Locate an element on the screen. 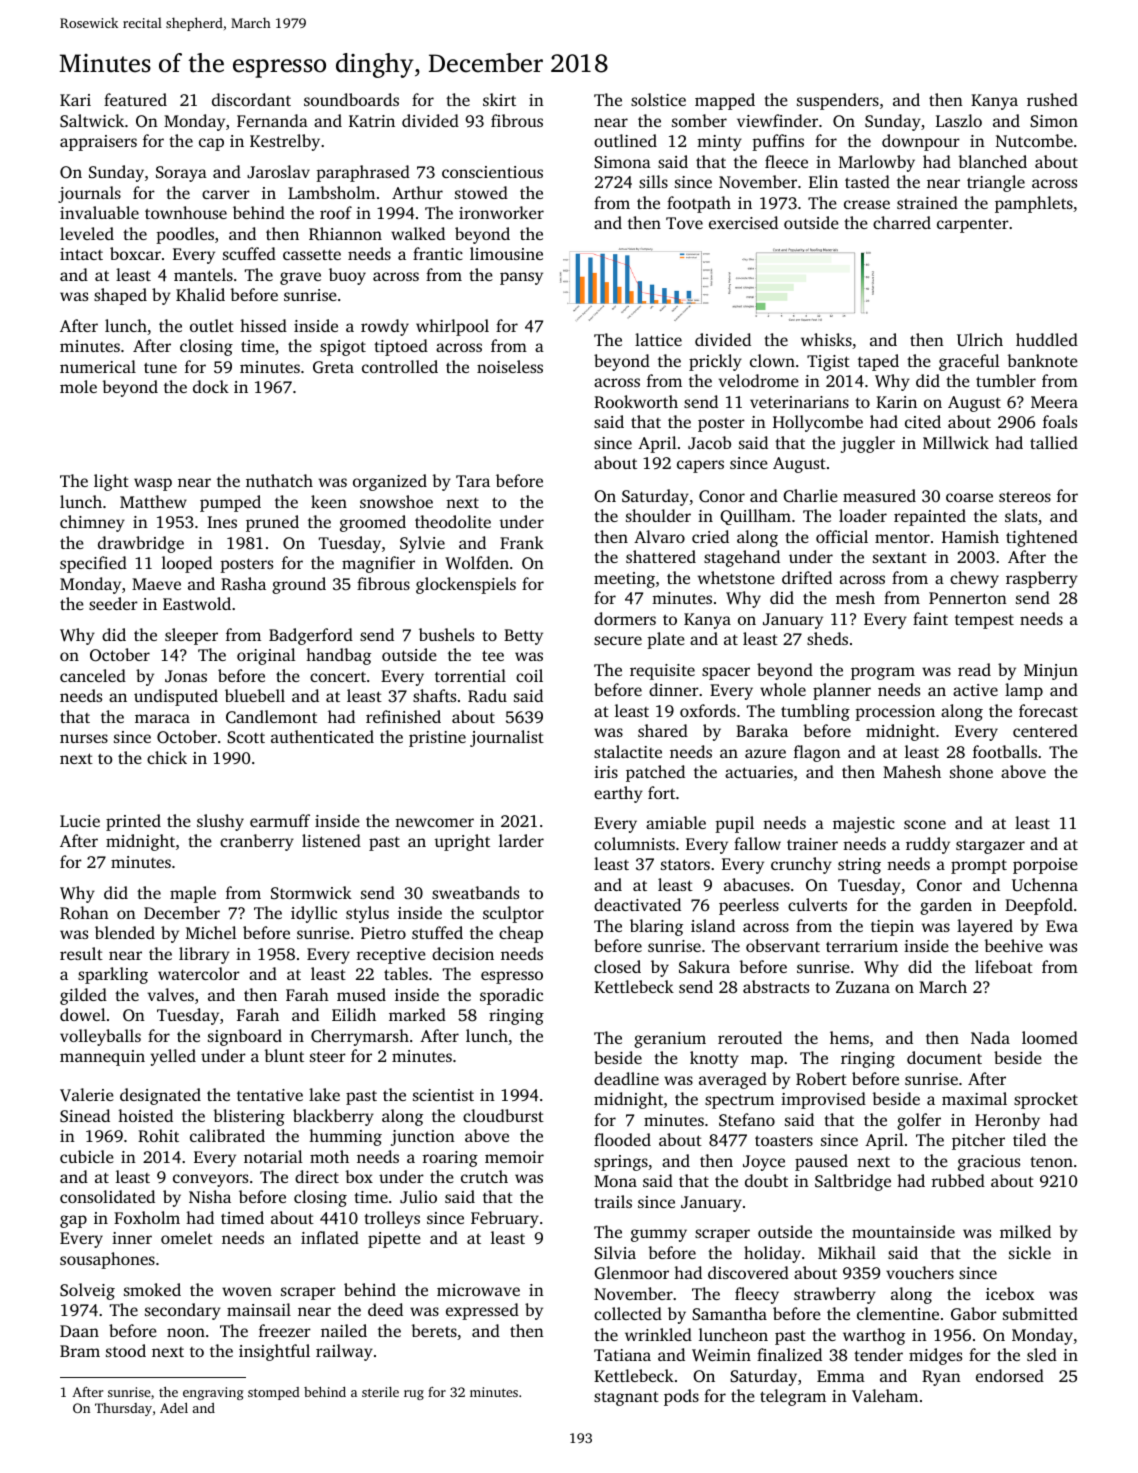  idyllic is located at coordinates (314, 914).
